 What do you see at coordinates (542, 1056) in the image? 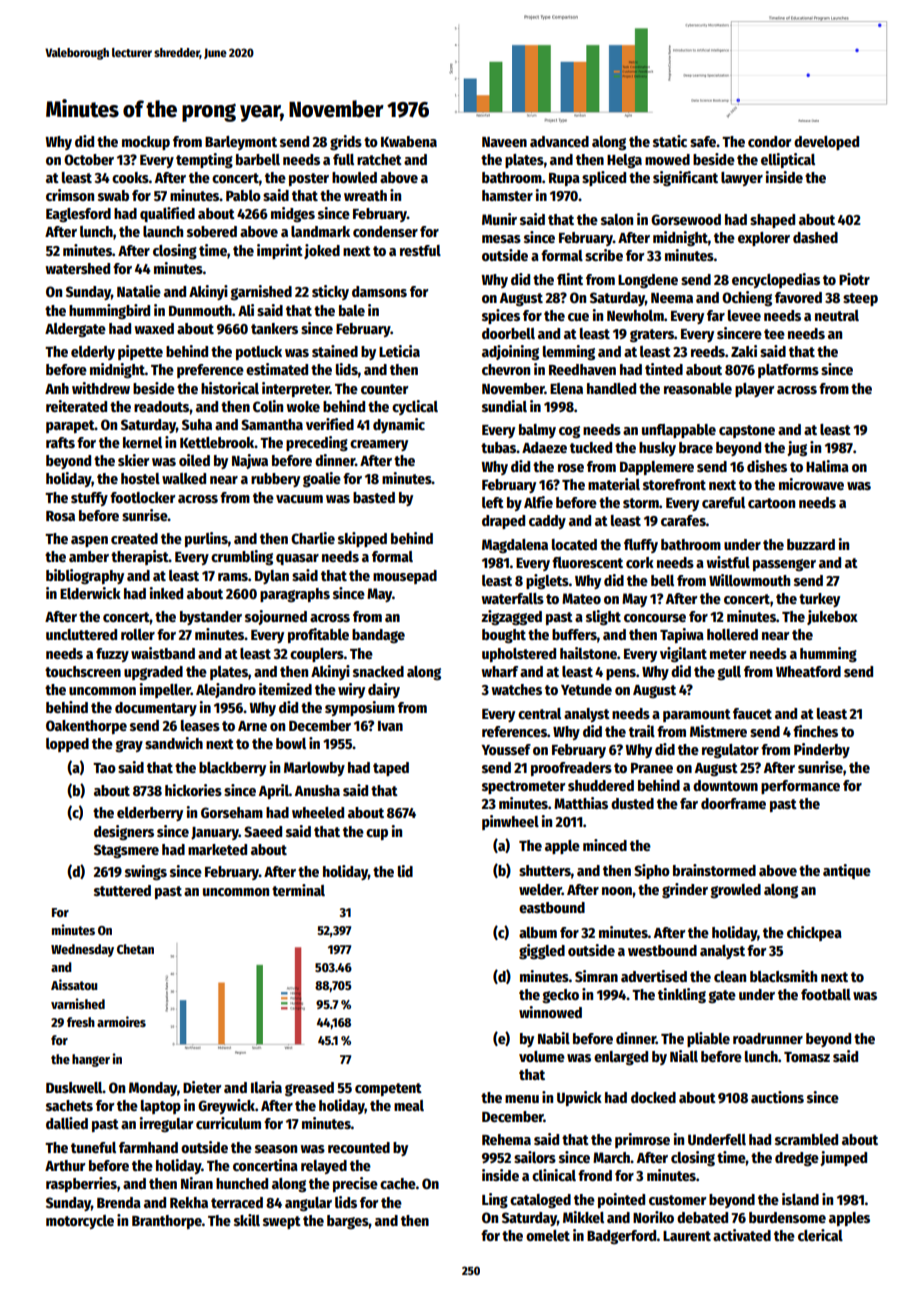
I see `volume` at bounding box center [542, 1056].
